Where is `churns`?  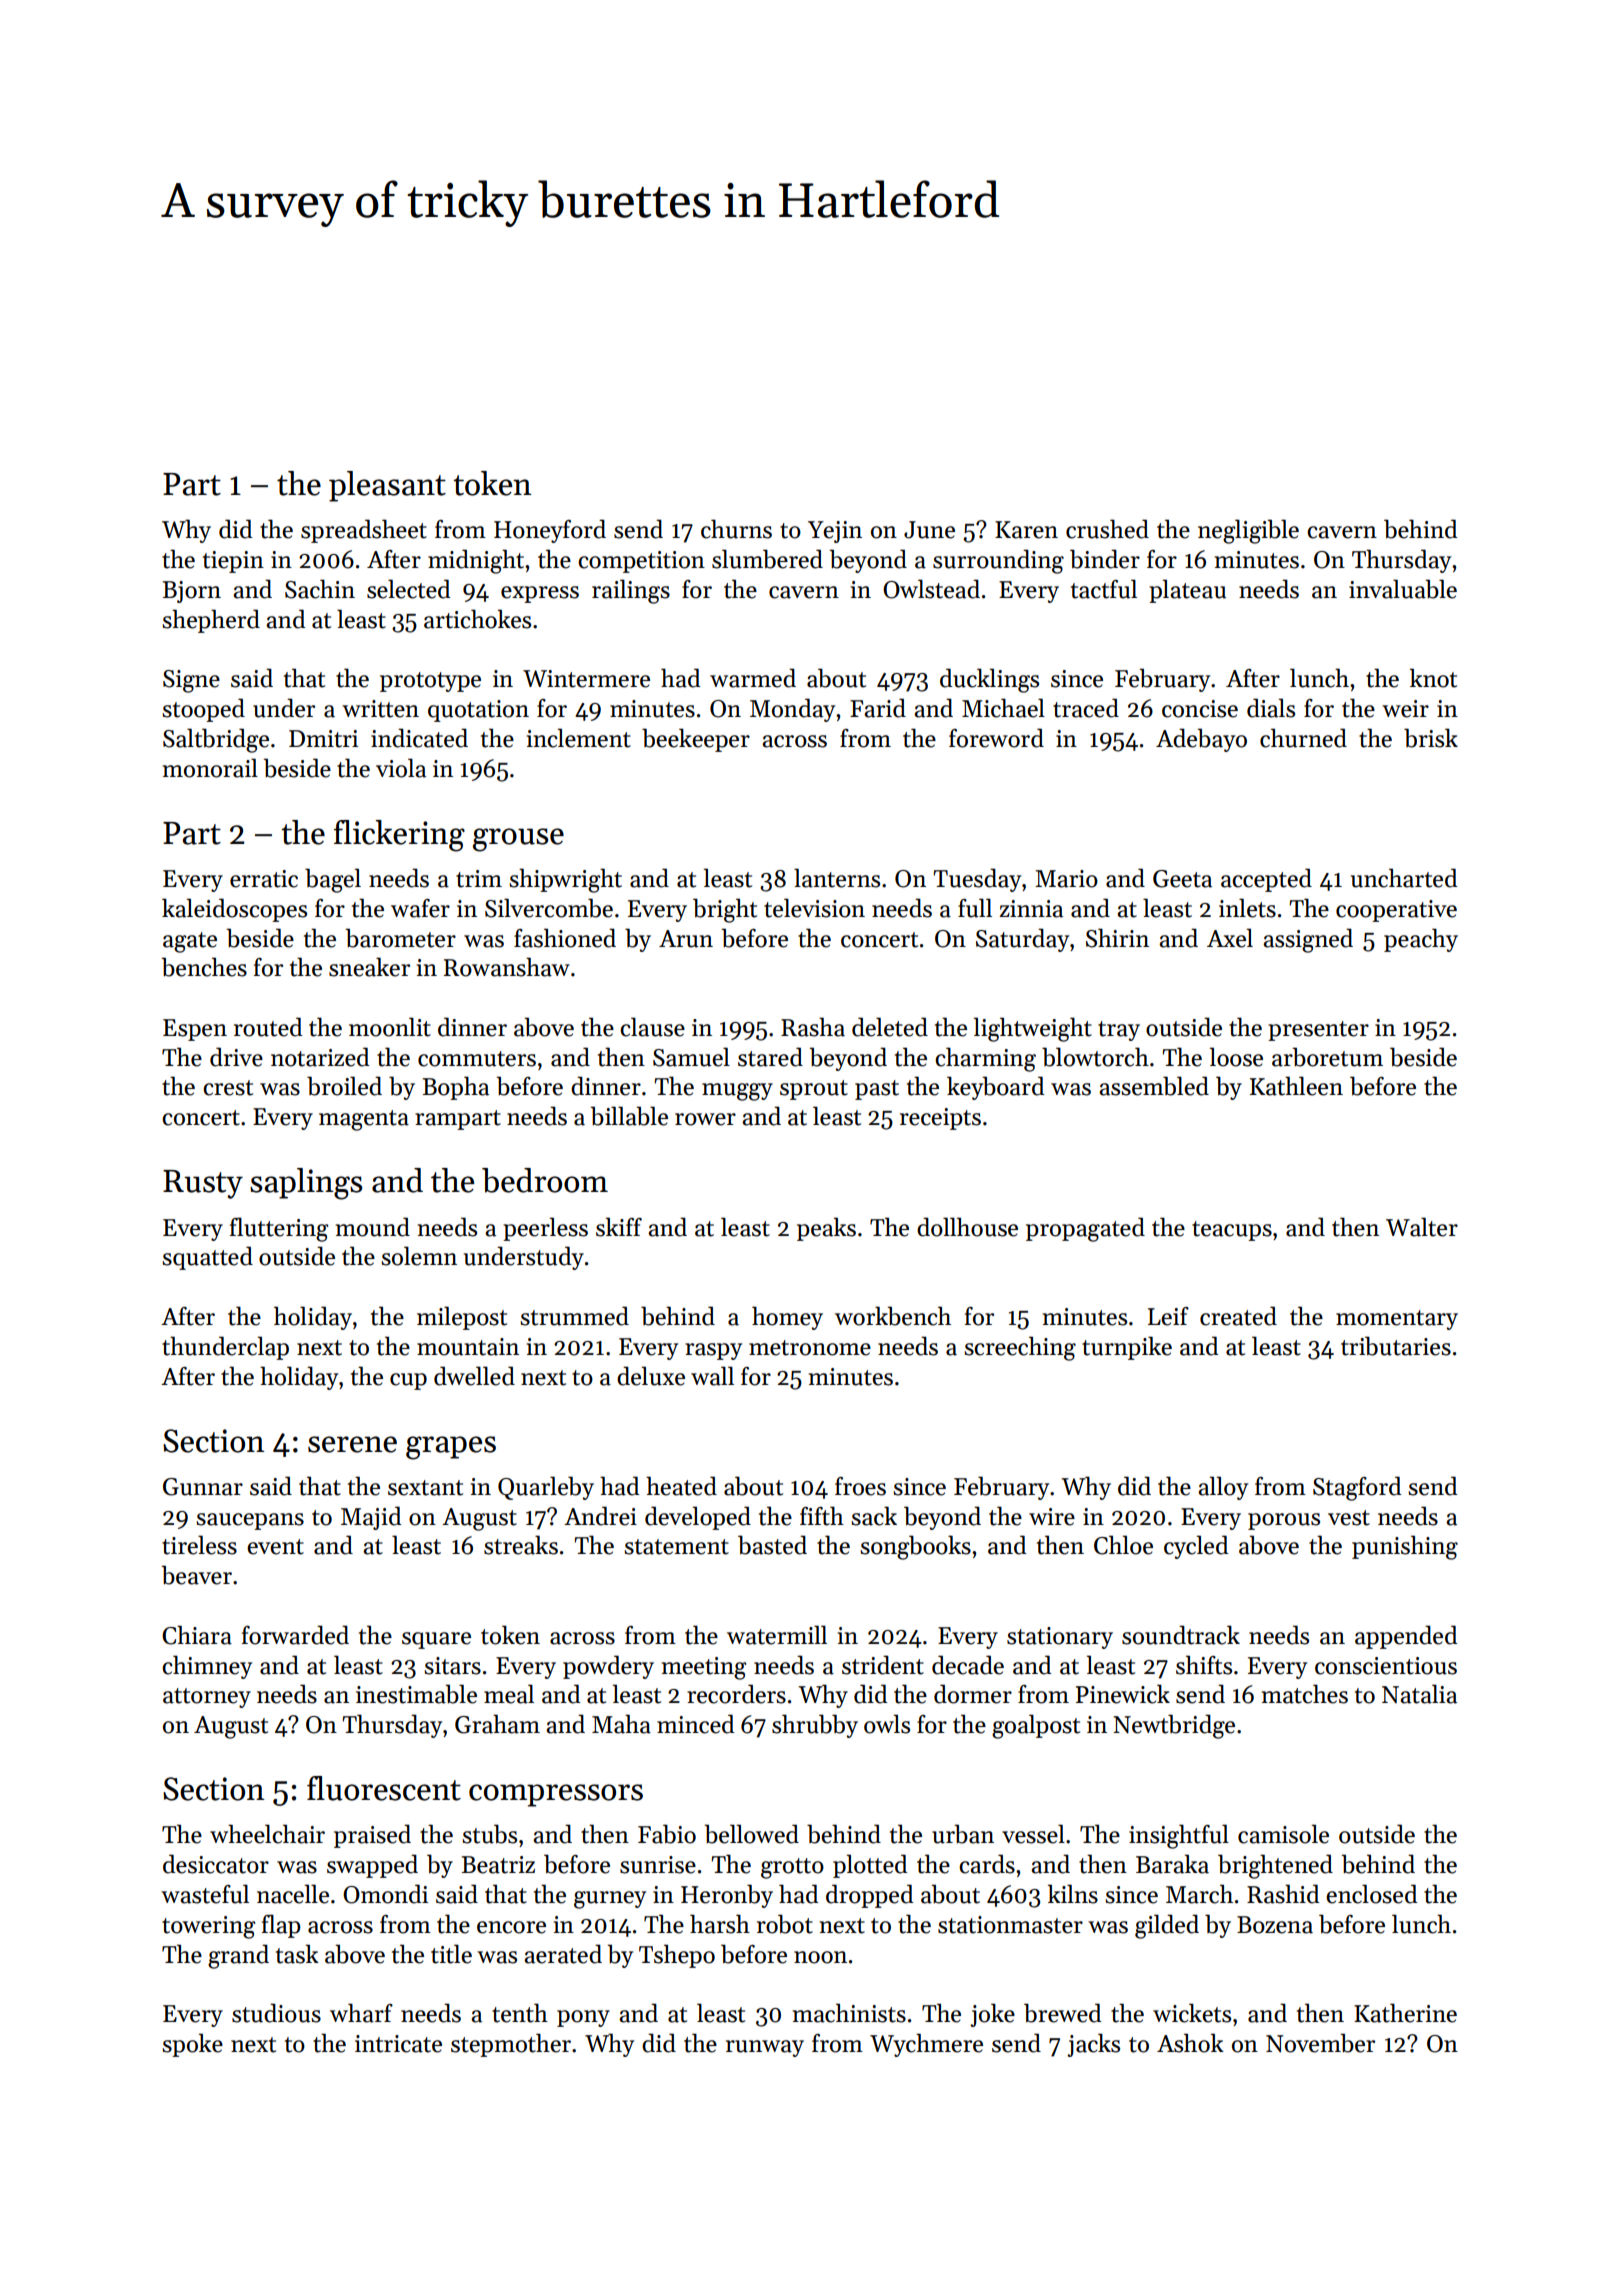
churns is located at coordinates (736, 529).
